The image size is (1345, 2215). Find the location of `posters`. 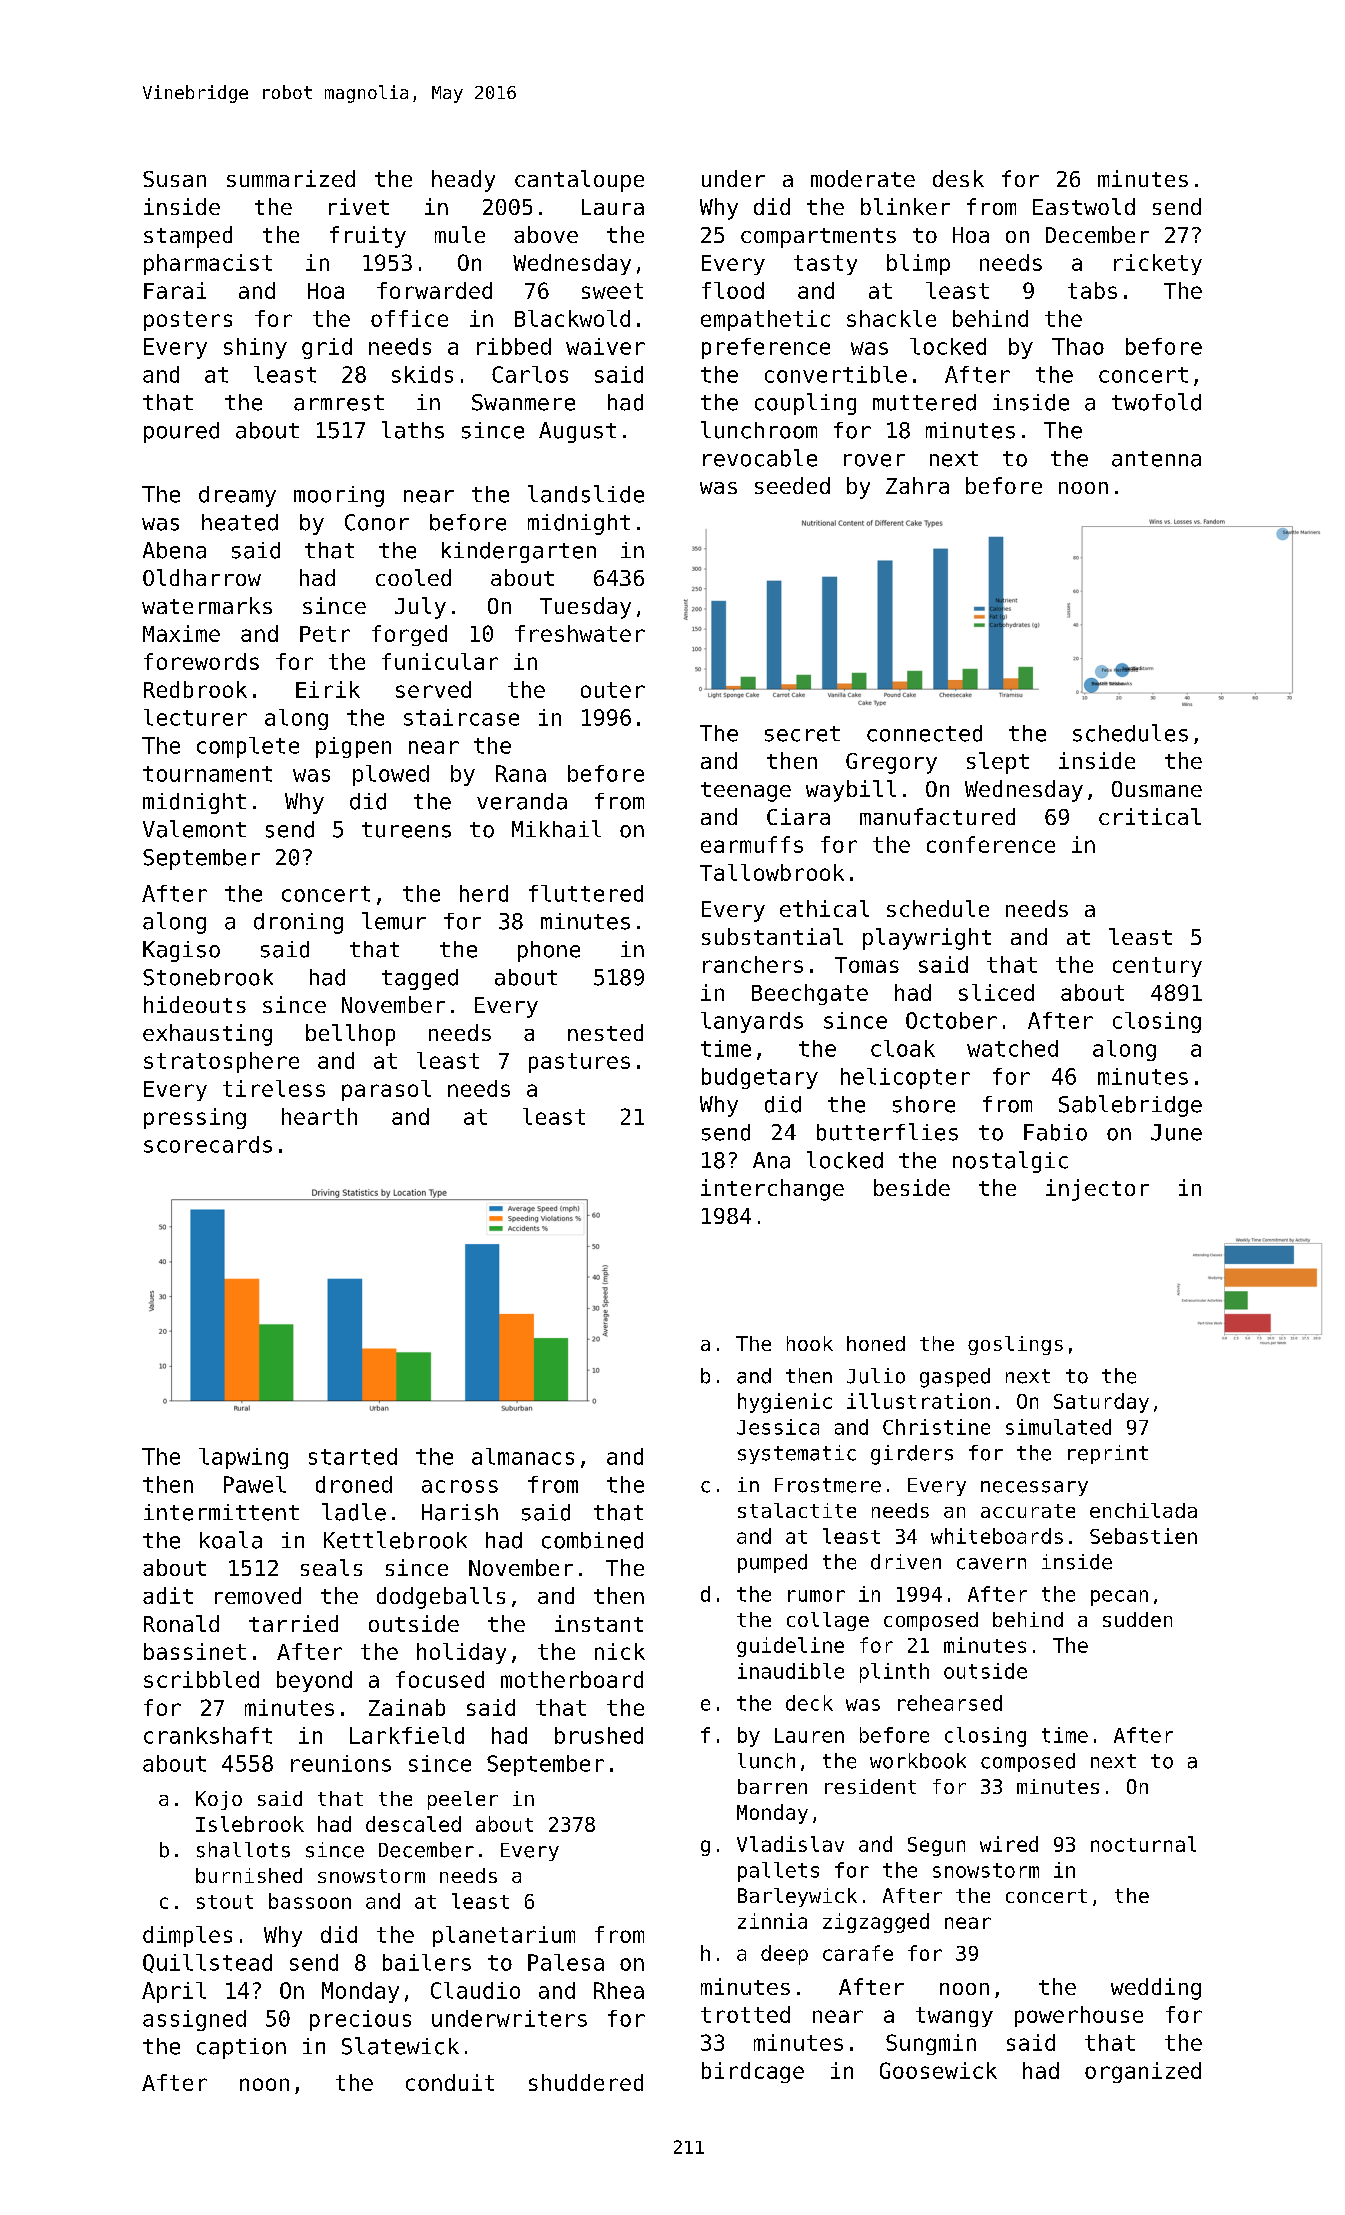

posters is located at coordinates (188, 321).
